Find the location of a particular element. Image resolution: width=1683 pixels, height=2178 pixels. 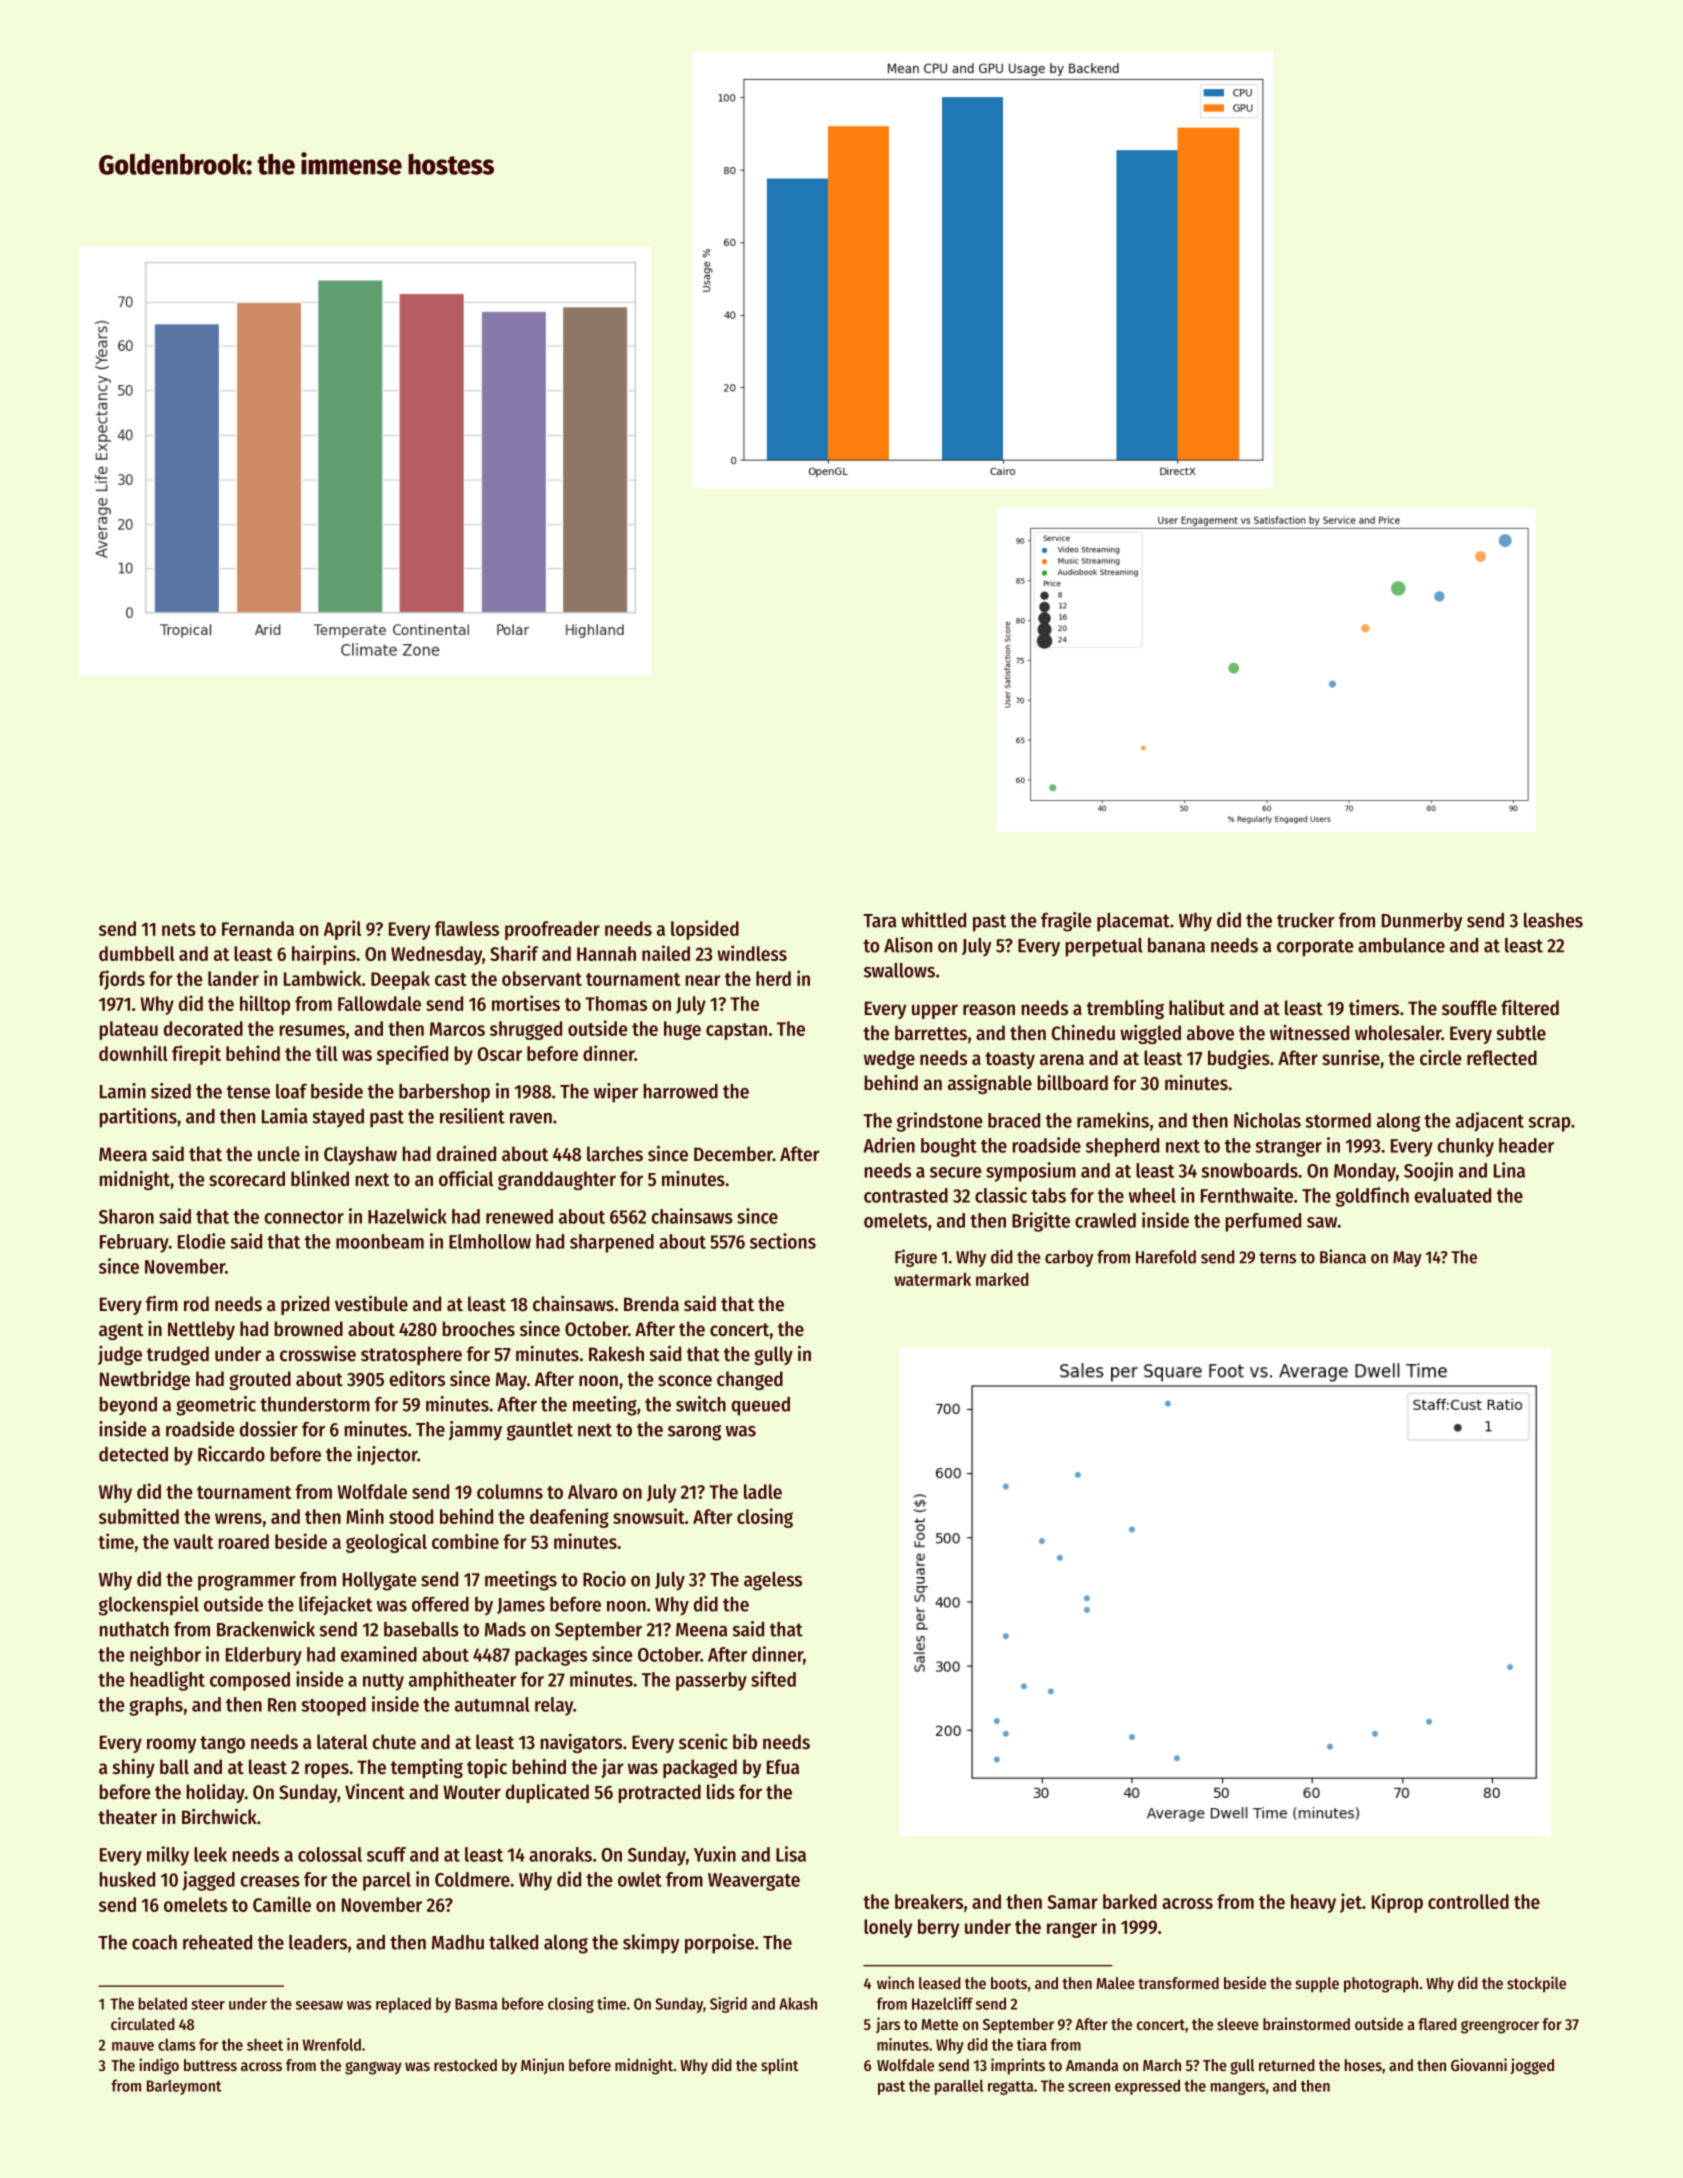

indigo is located at coordinates (159, 2066).
